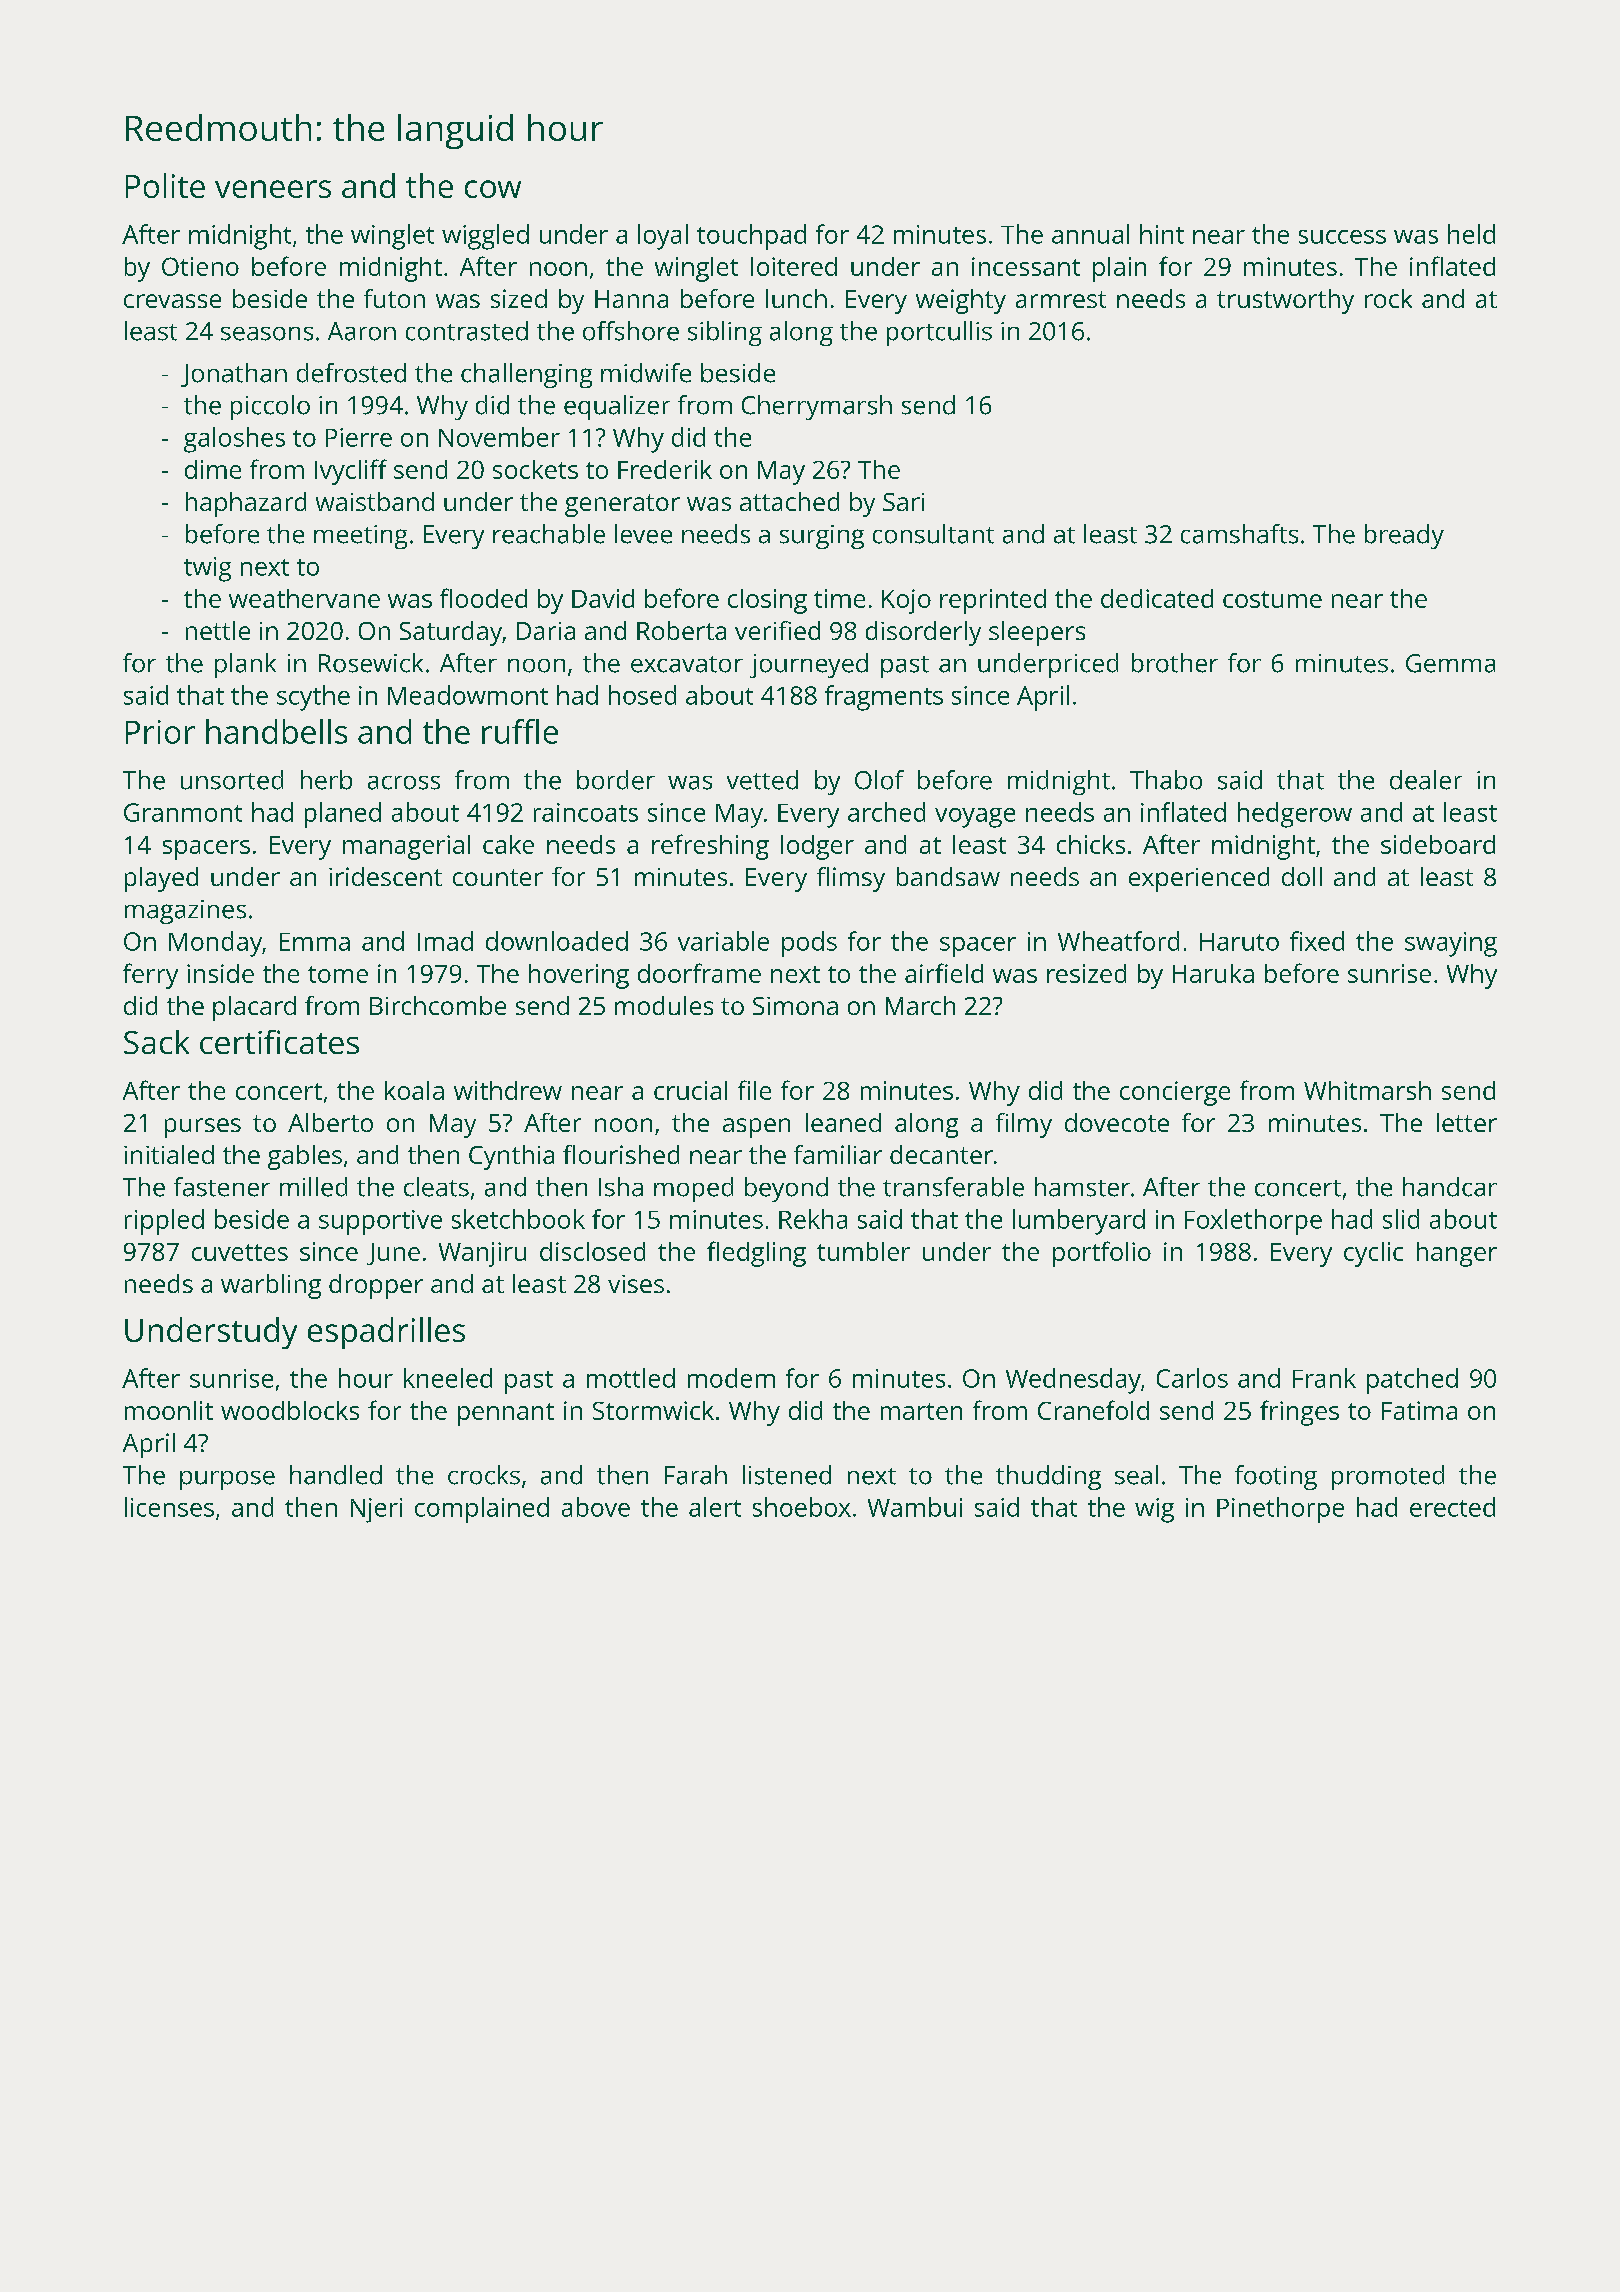 The width and height of the image is (1620, 2292). What do you see at coordinates (681, 630) in the image?
I see `Roberta` at bounding box center [681, 630].
